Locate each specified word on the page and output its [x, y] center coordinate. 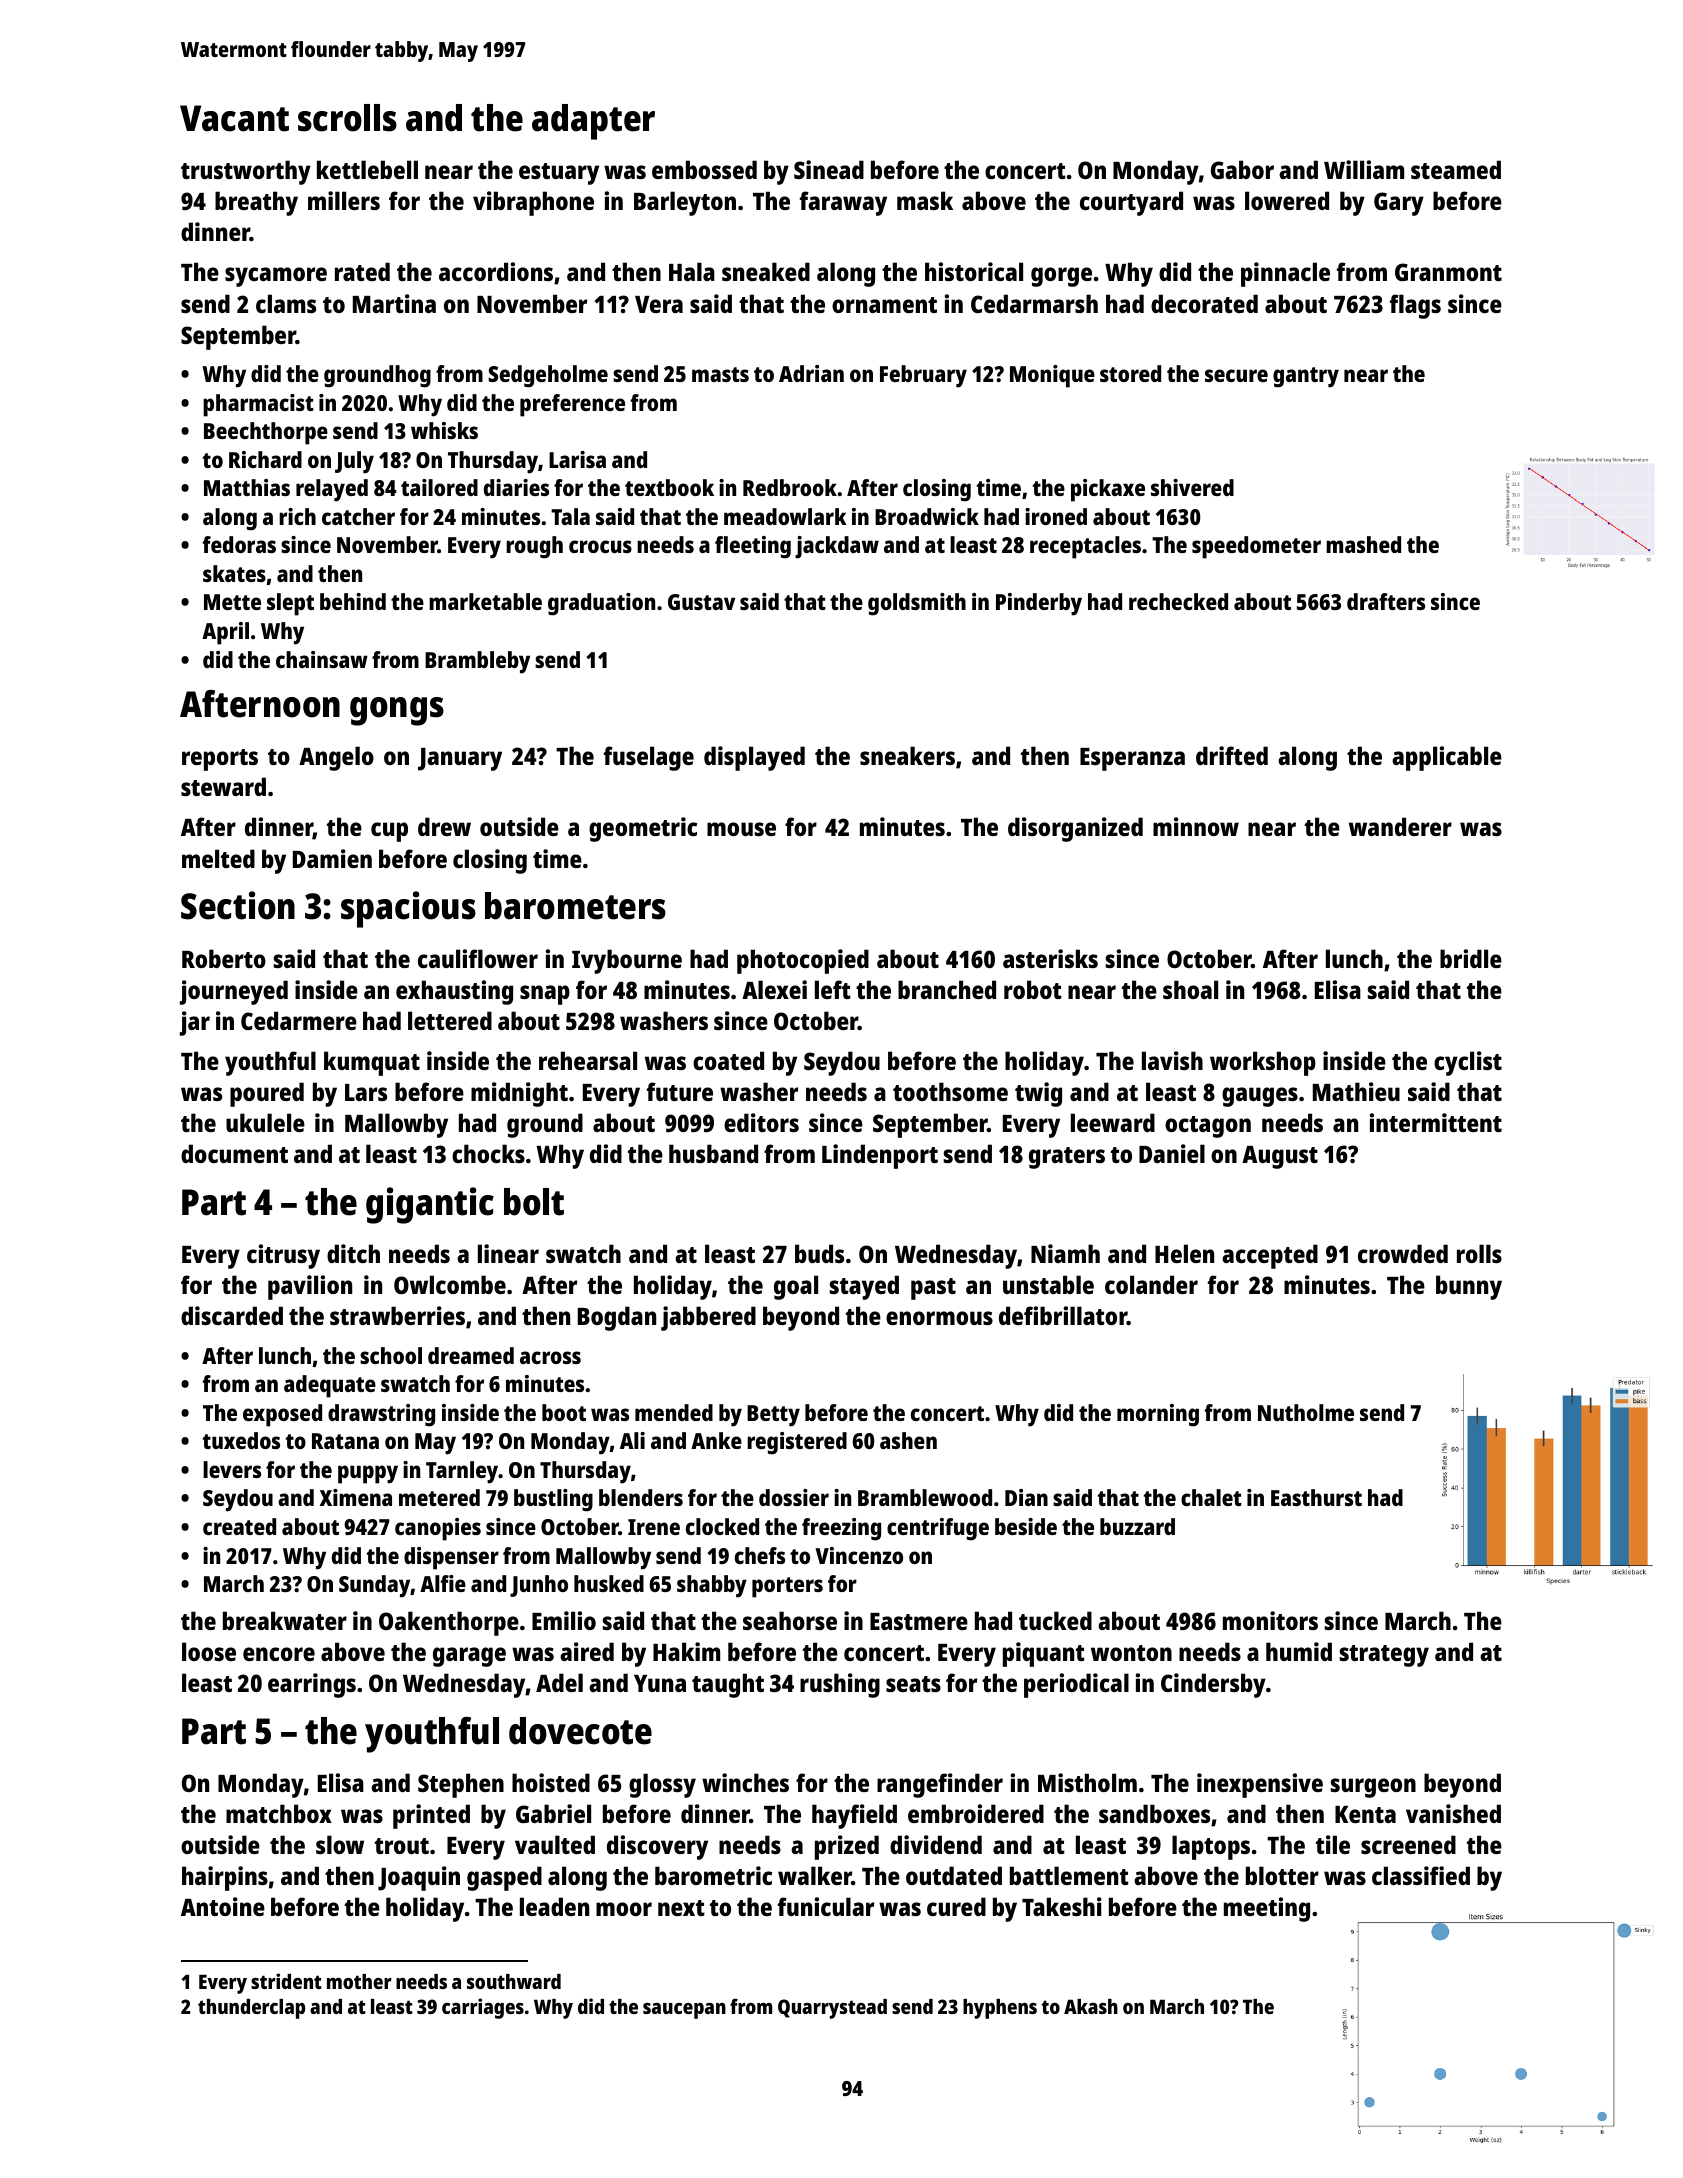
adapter [593, 122]
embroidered [976, 1813]
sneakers [907, 755]
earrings [312, 1685]
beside [1026, 1526]
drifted [1232, 755]
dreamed [471, 1355]
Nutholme [1306, 1412]
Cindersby [1213, 1685]
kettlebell [367, 169]
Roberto [224, 958]
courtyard [1131, 203]
